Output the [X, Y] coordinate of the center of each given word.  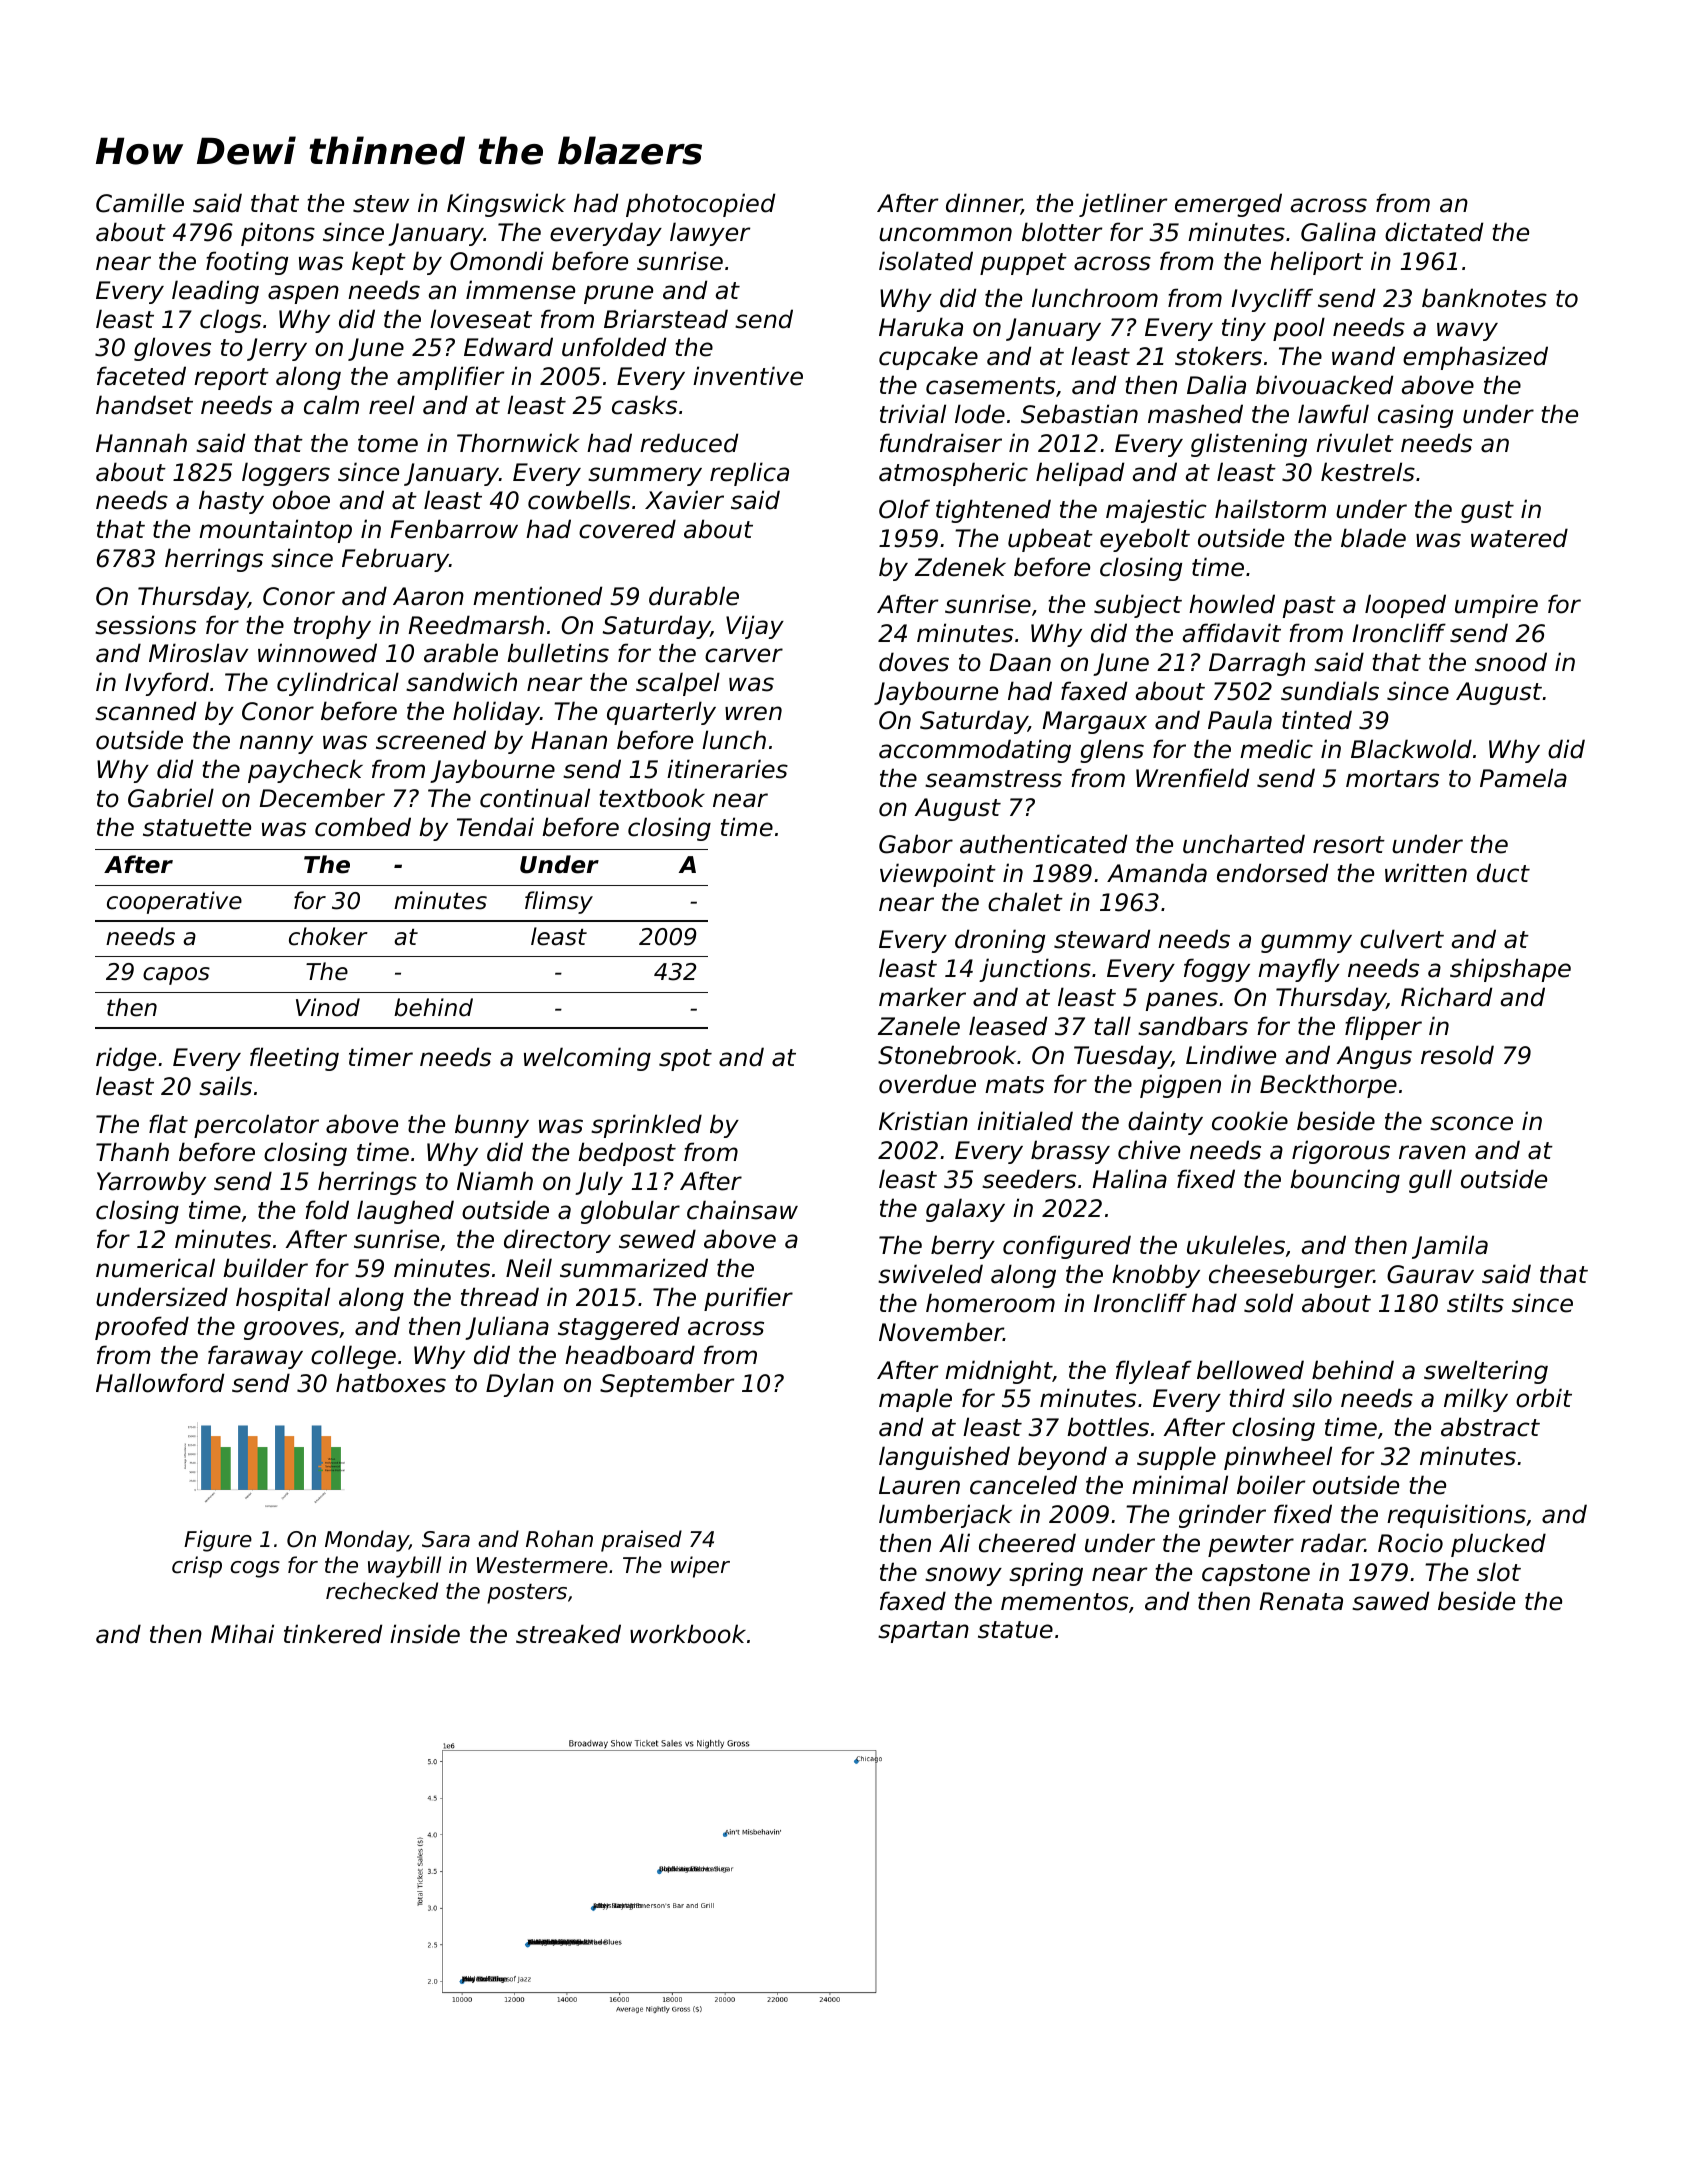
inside [425, 1634]
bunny [492, 1126]
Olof [904, 509]
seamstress [993, 779]
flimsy [559, 902]
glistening [1249, 445]
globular [630, 1212]
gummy [1306, 943]
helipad [1080, 474]
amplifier [450, 378]
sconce [1471, 1123]
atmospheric [953, 474]
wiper [700, 1567]
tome [388, 444]
